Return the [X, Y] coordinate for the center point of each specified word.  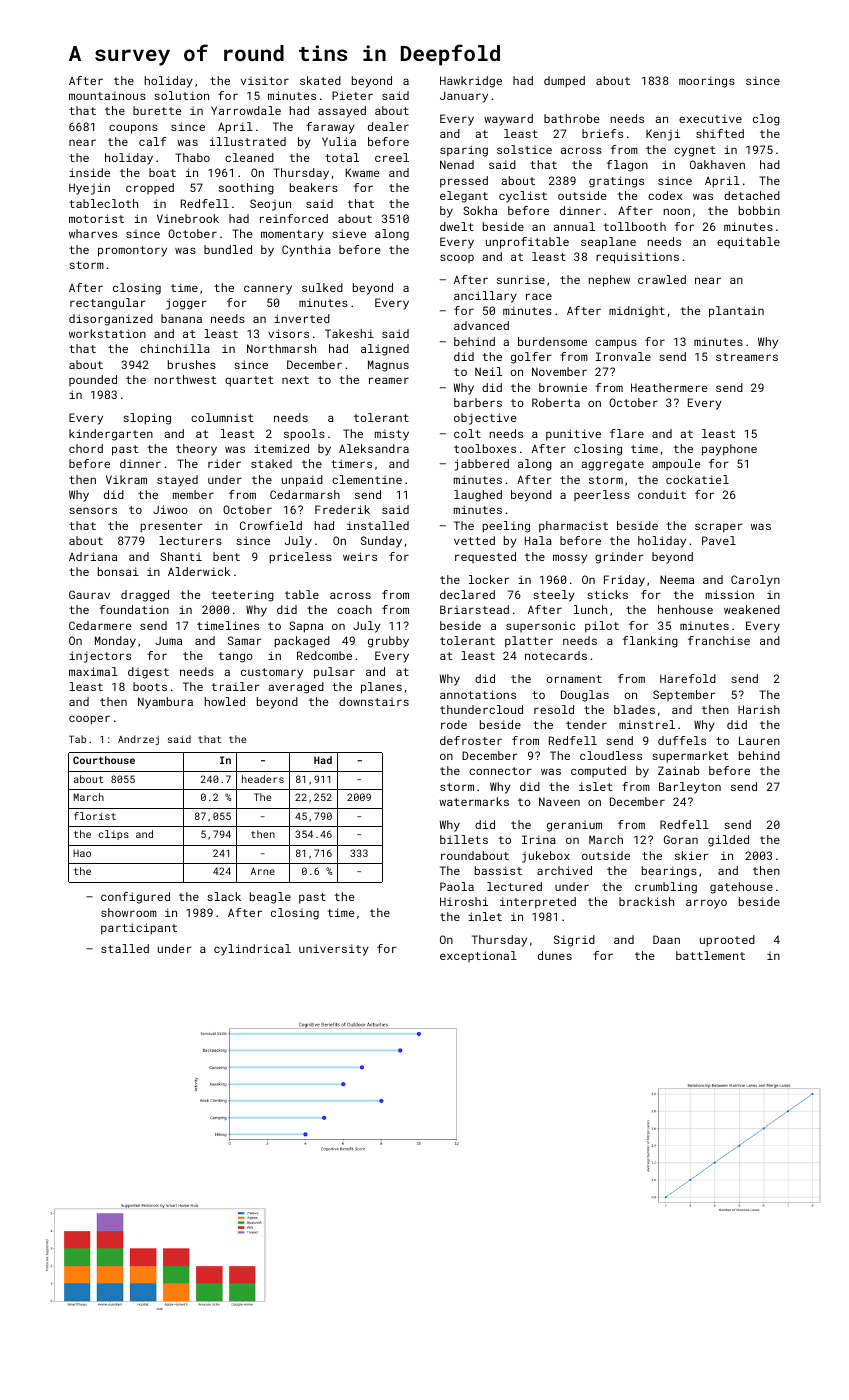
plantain [736, 312]
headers [263, 779]
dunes [555, 955]
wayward [508, 120]
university [334, 950]
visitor [265, 80]
